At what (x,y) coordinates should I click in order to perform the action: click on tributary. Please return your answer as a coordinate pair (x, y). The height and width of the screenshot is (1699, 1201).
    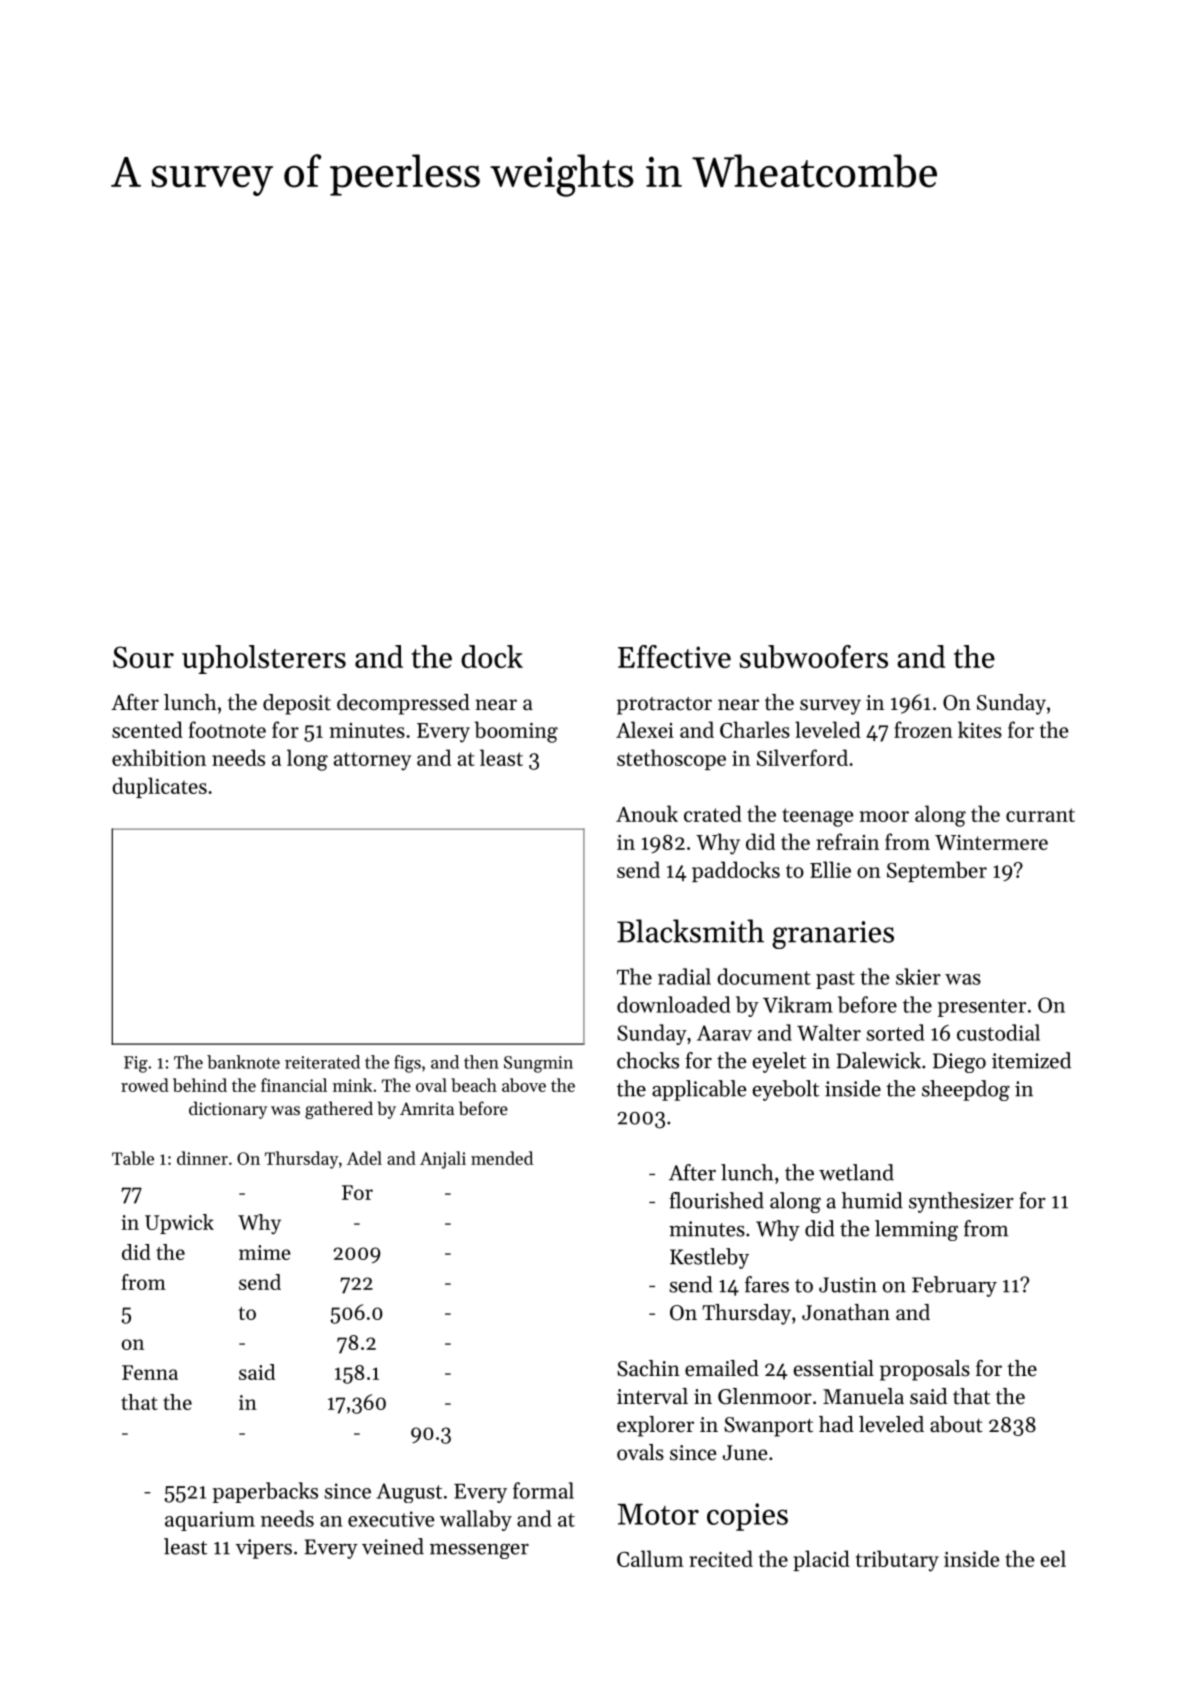
    Looking at the image, I should click on (897, 1561).
